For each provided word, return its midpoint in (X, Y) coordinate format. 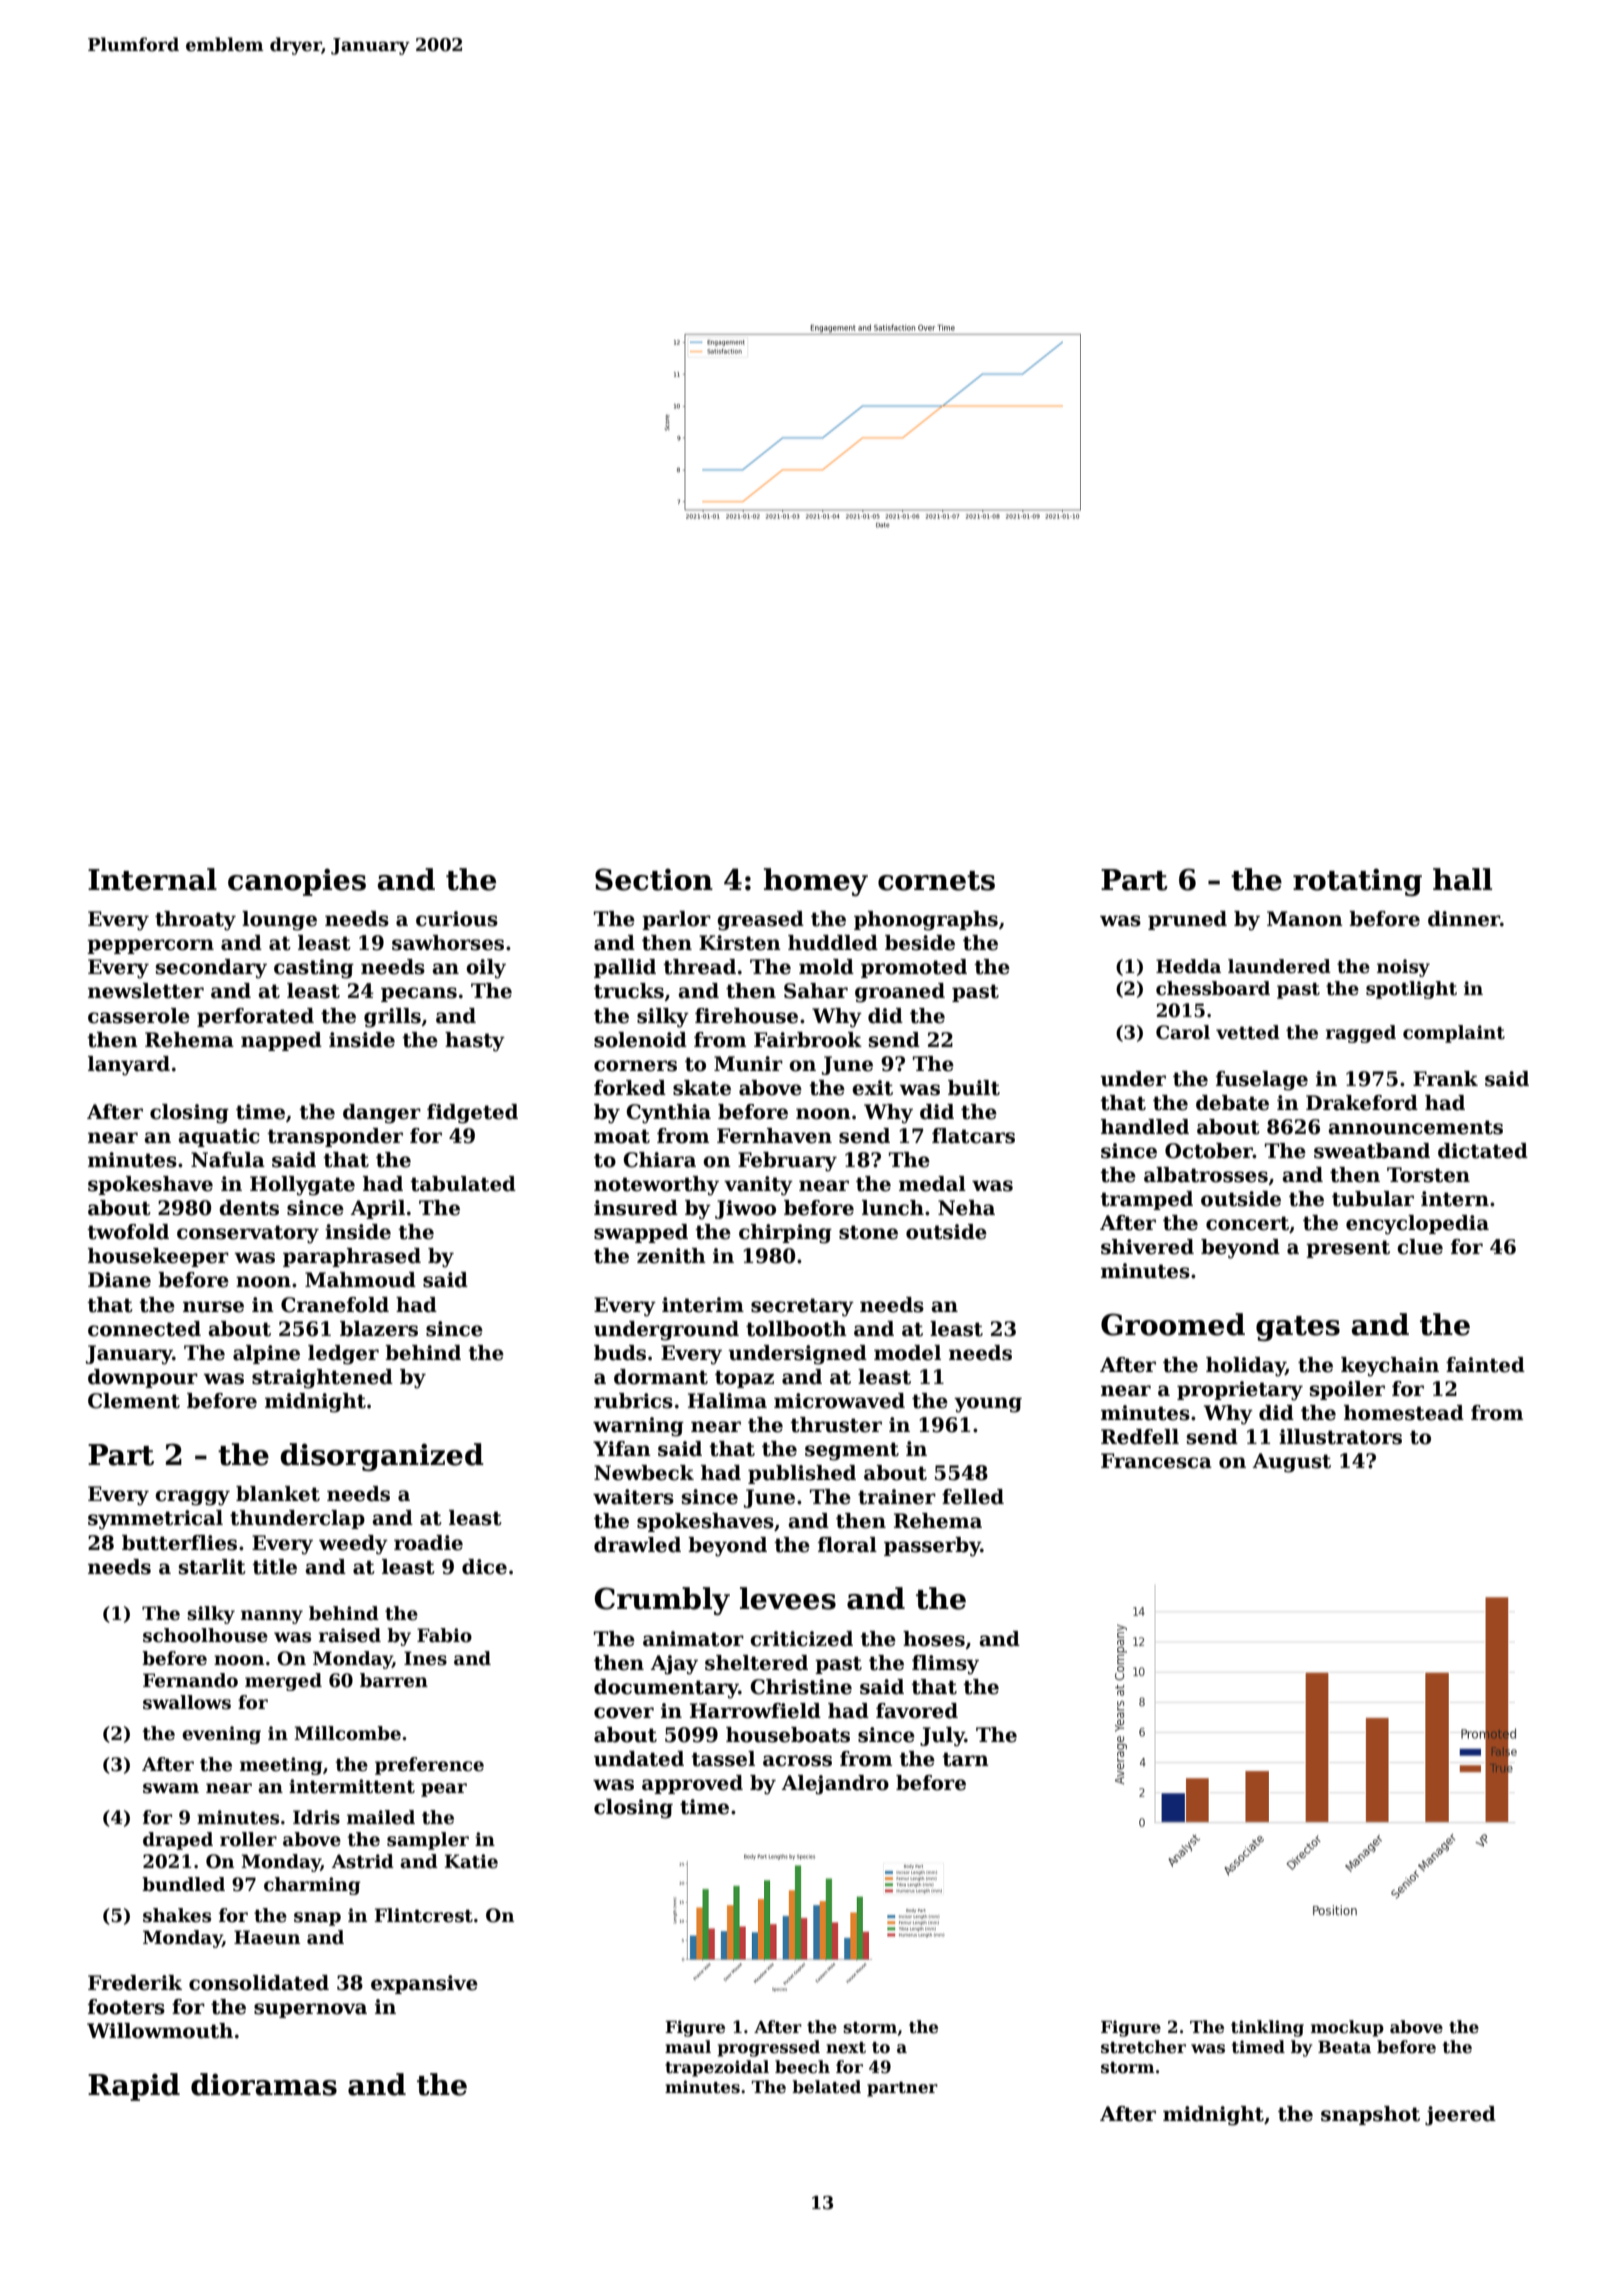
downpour (143, 1378)
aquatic (219, 1137)
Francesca (1156, 1461)
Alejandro (835, 1785)
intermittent (352, 1786)
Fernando (190, 1680)
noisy (1403, 968)
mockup (1347, 2028)
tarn (965, 1759)
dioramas (264, 2084)
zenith (671, 1256)
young (988, 1405)
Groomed (1173, 1324)
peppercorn (150, 946)
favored (917, 1711)
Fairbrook (808, 1040)
